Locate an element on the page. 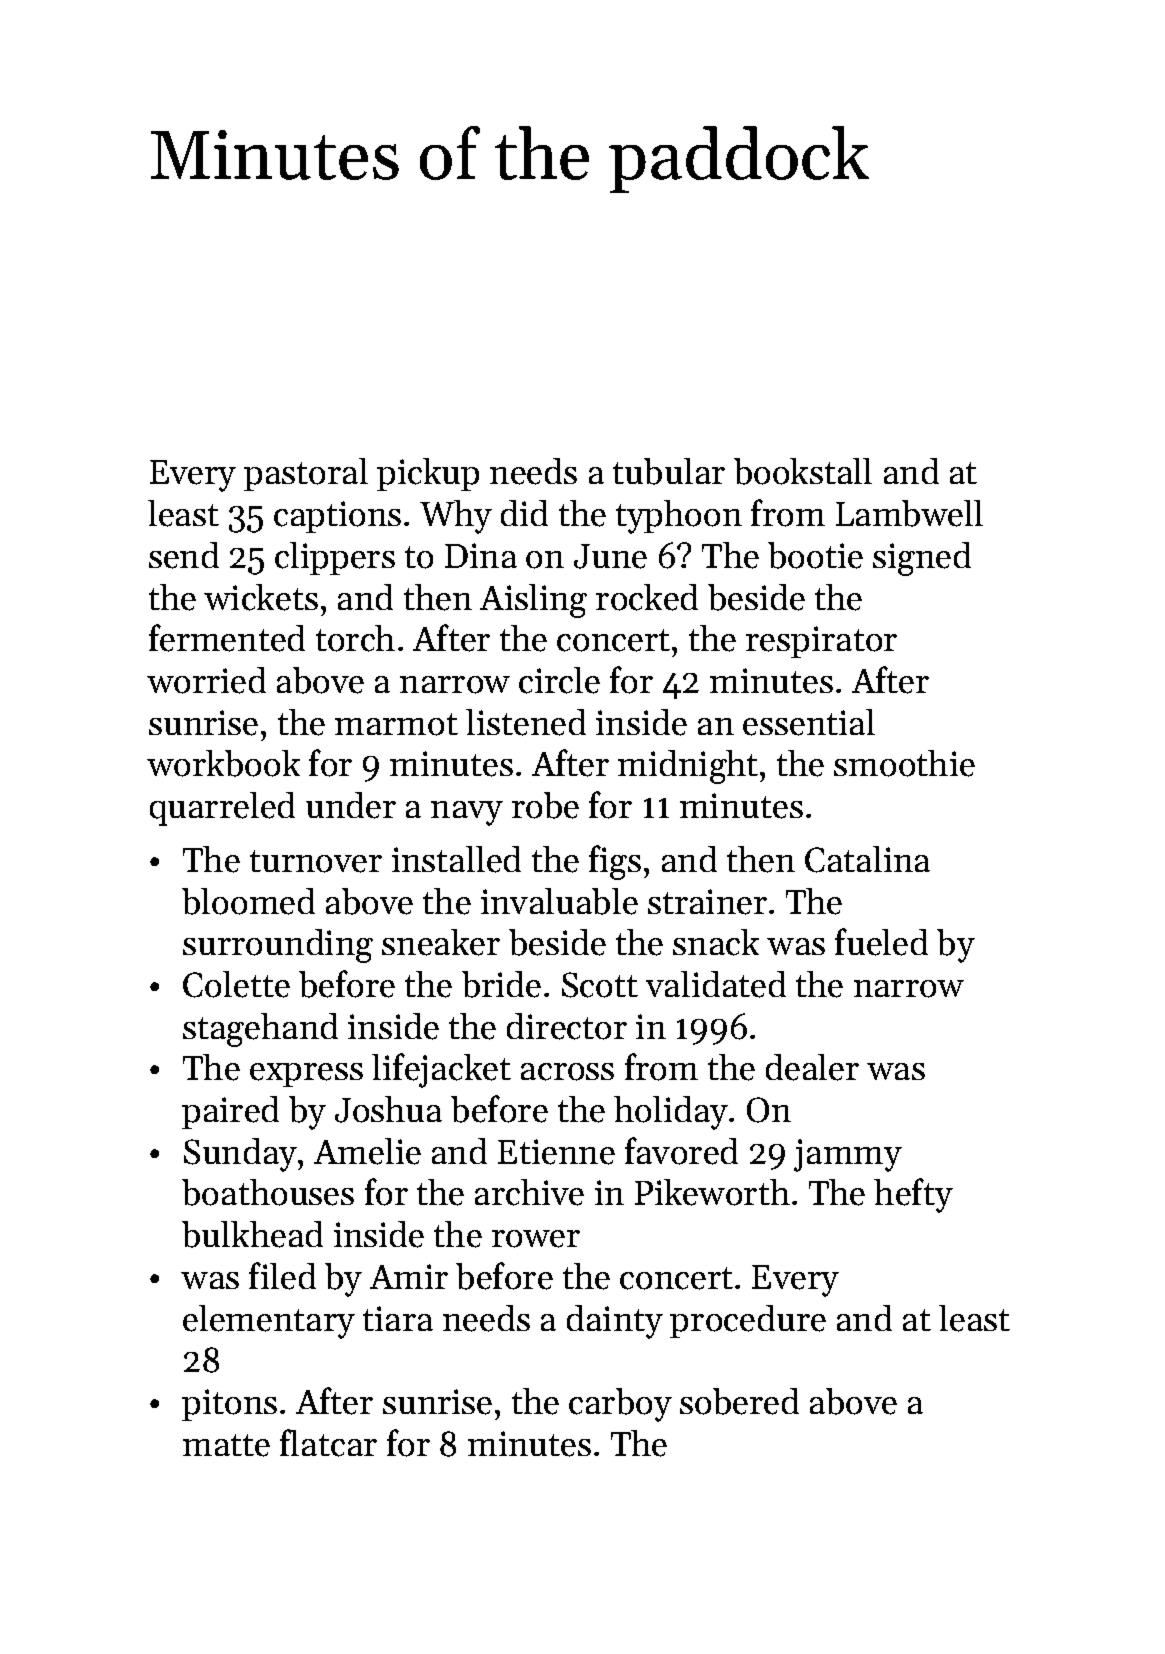 The height and width of the document is (1654, 1165). hefty is located at coordinates (913, 1195).
